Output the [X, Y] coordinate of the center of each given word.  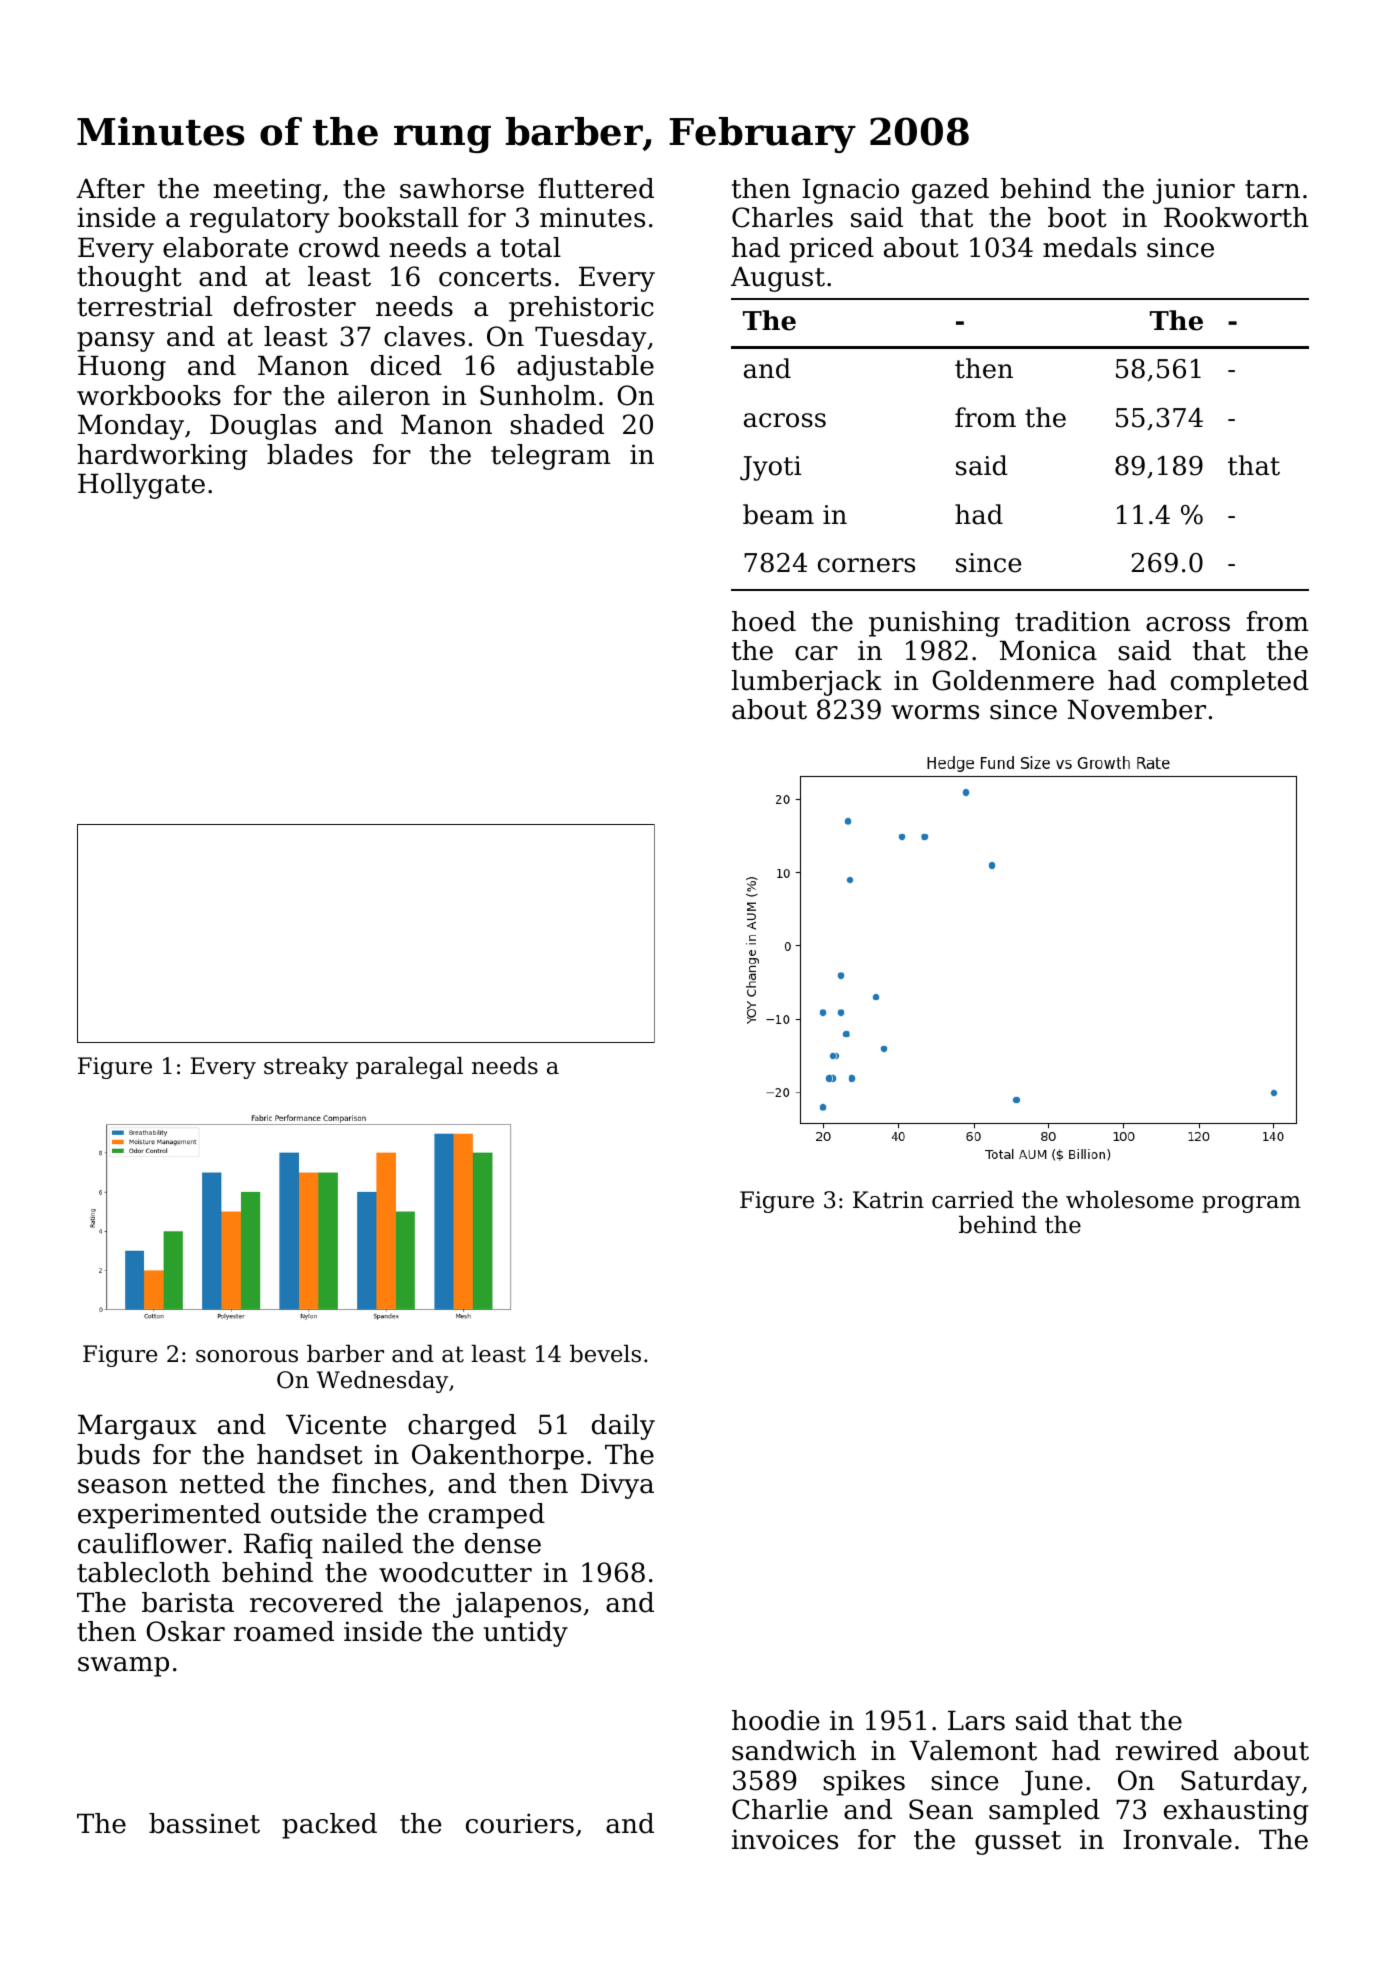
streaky [306, 1068]
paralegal [409, 1068]
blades [310, 454]
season [123, 1486]
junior [1194, 191]
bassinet [204, 1823]
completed [1240, 683]
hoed [764, 621]
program [1251, 1204]
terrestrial [144, 306]
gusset [1018, 1843]
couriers [520, 1823]
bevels [605, 1354]
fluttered [596, 188]
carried [973, 1200]
